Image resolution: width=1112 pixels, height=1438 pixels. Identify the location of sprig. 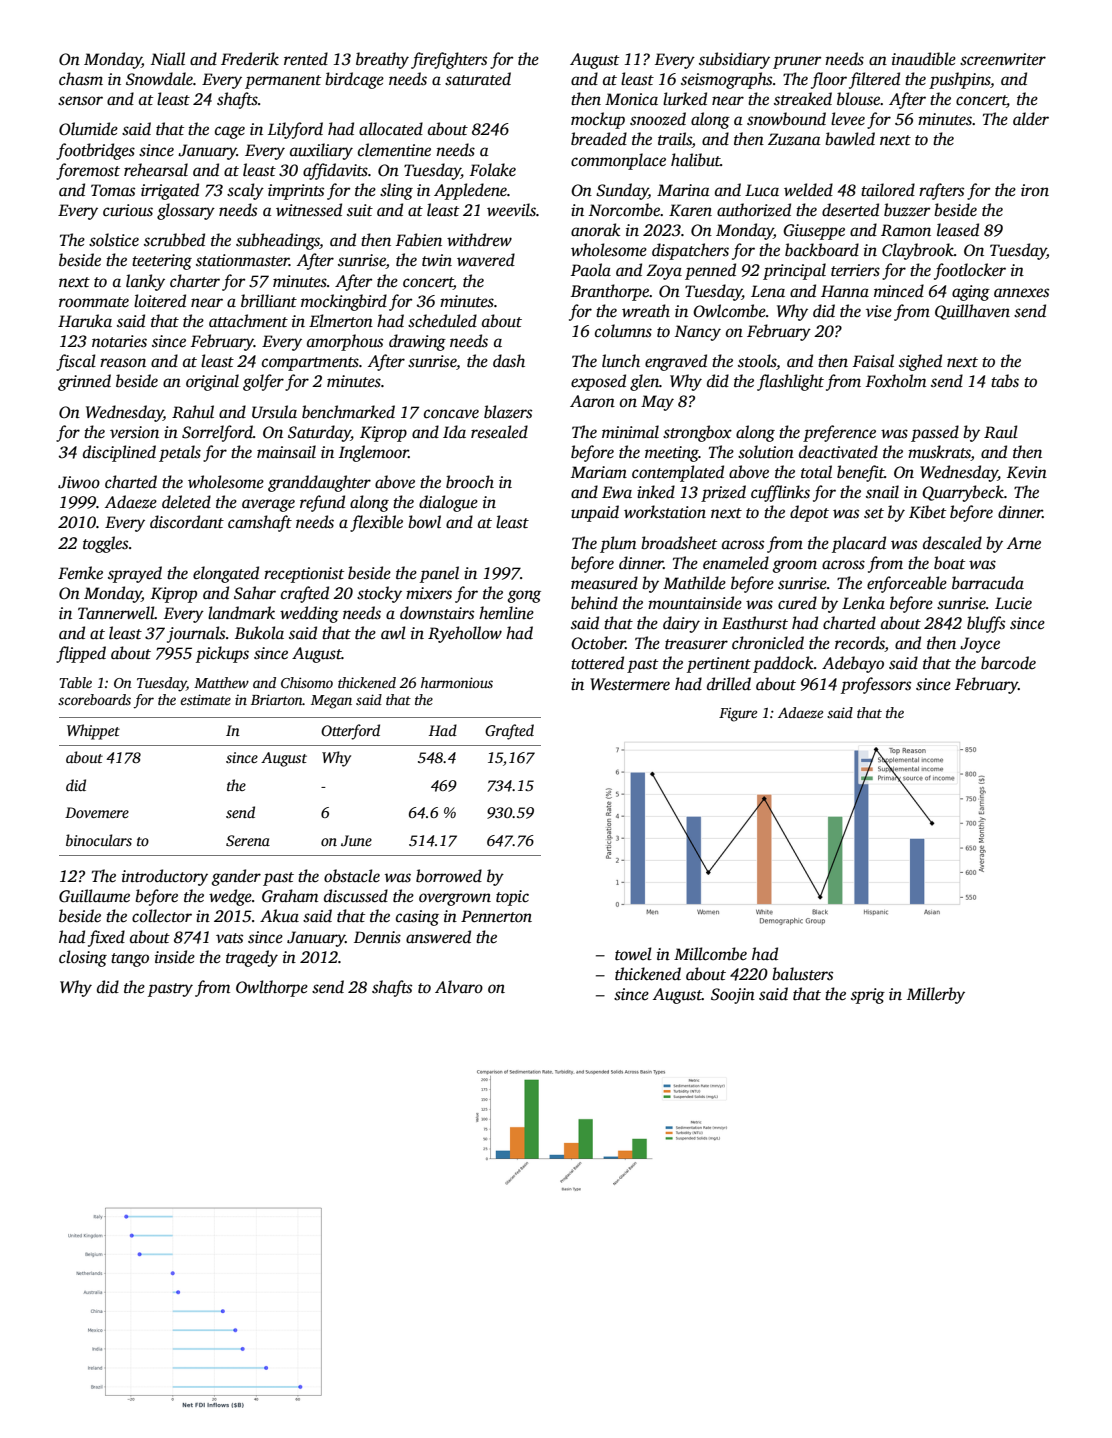
(868, 996).
